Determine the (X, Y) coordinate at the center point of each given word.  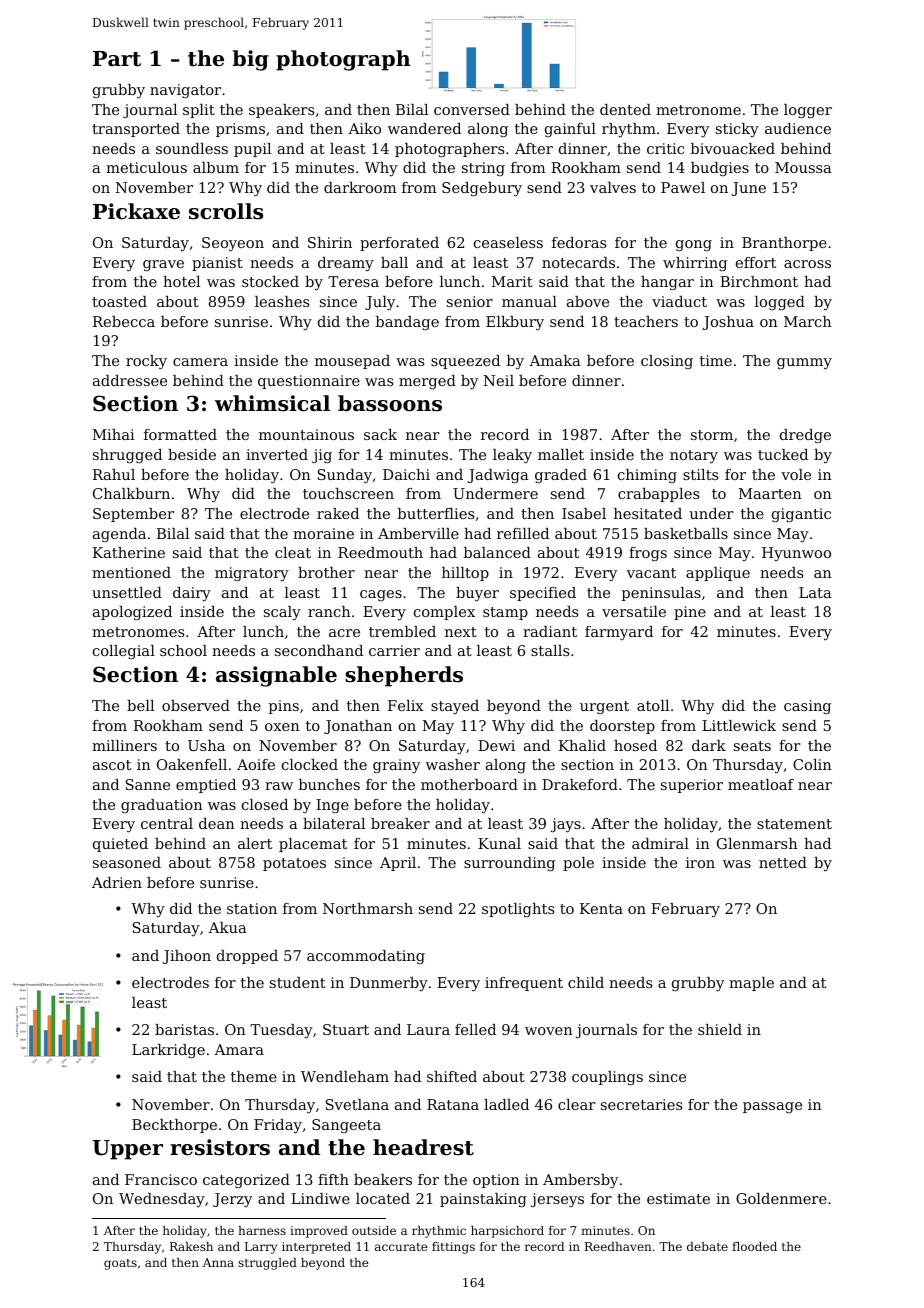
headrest (423, 1147)
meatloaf (761, 784)
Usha (206, 745)
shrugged (127, 456)
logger (808, 111)
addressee (130, 380)
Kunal (499, 843)
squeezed (465, 362)
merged (427, 382)
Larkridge (168, 1051)
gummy (804, 364)
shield (720, 1029)
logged (780, 303)
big (250, 60)
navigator (185, 91)
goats (120, 1264)
